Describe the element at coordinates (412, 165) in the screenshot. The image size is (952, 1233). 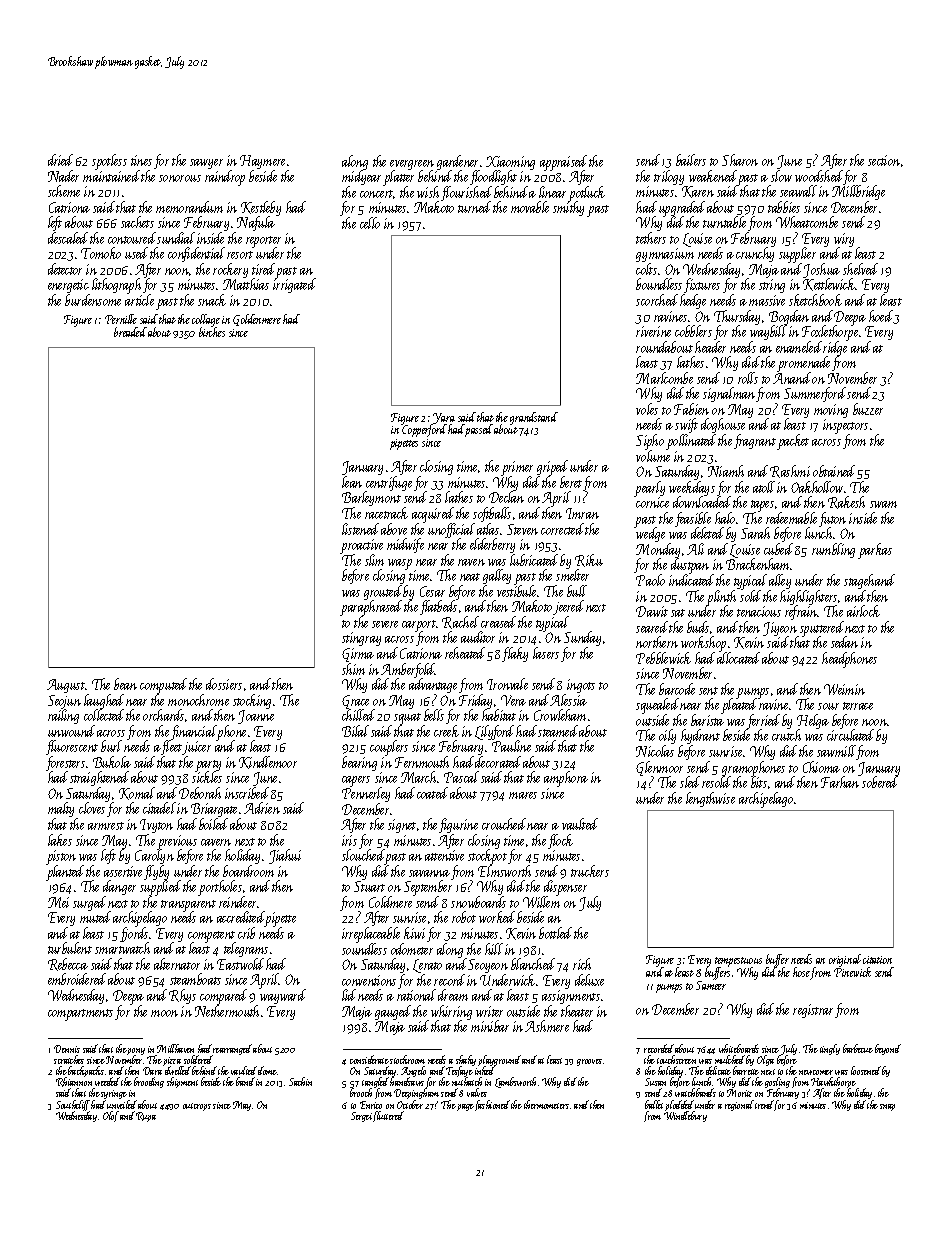
I see `evergreen` at that location.
